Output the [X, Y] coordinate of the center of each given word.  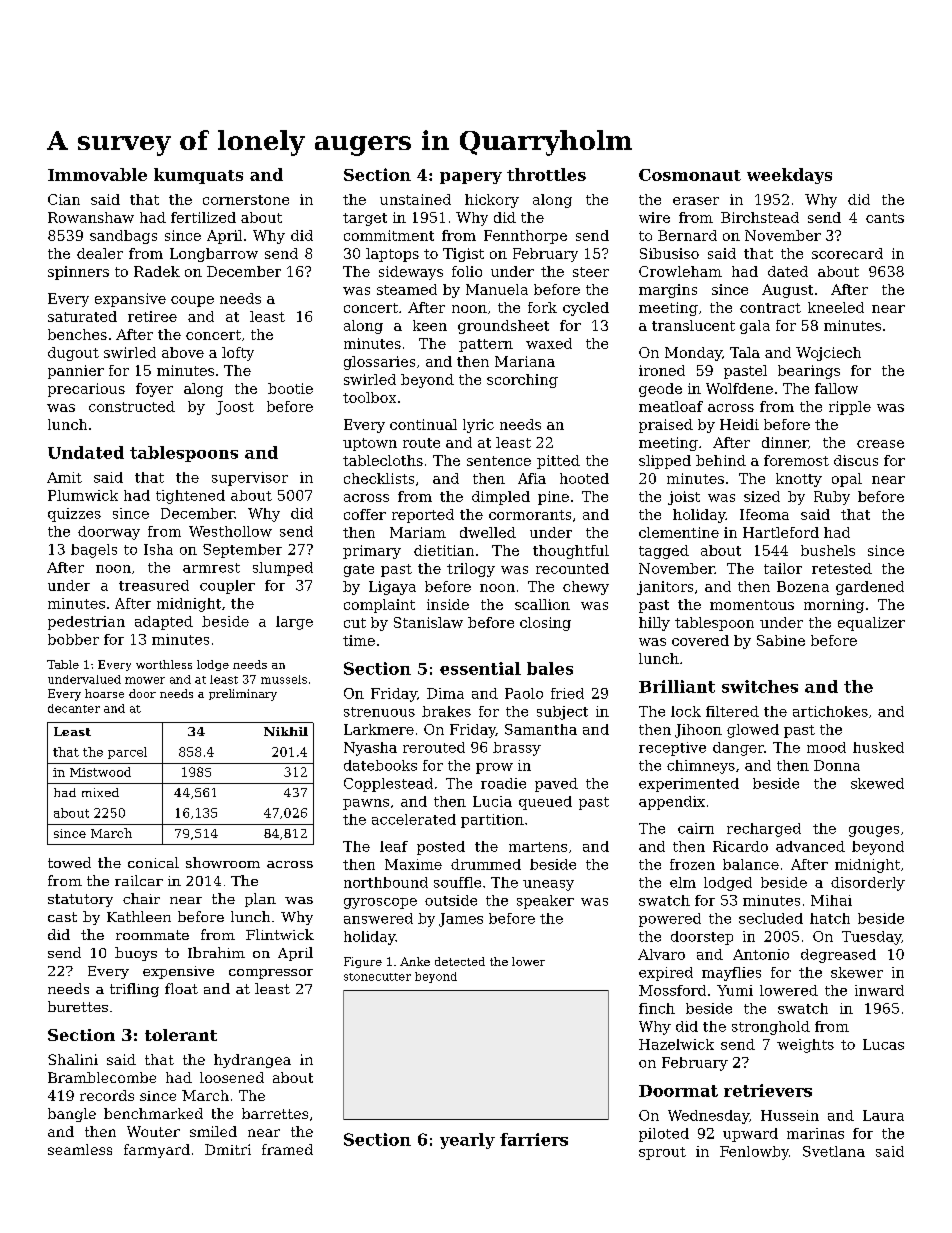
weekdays [789, 176]
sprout [662, 1153]
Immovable [97, 174]
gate [359, 570]
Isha [158, 549]
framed [287, 1149]
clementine [679, 532]
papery [471, 178]
